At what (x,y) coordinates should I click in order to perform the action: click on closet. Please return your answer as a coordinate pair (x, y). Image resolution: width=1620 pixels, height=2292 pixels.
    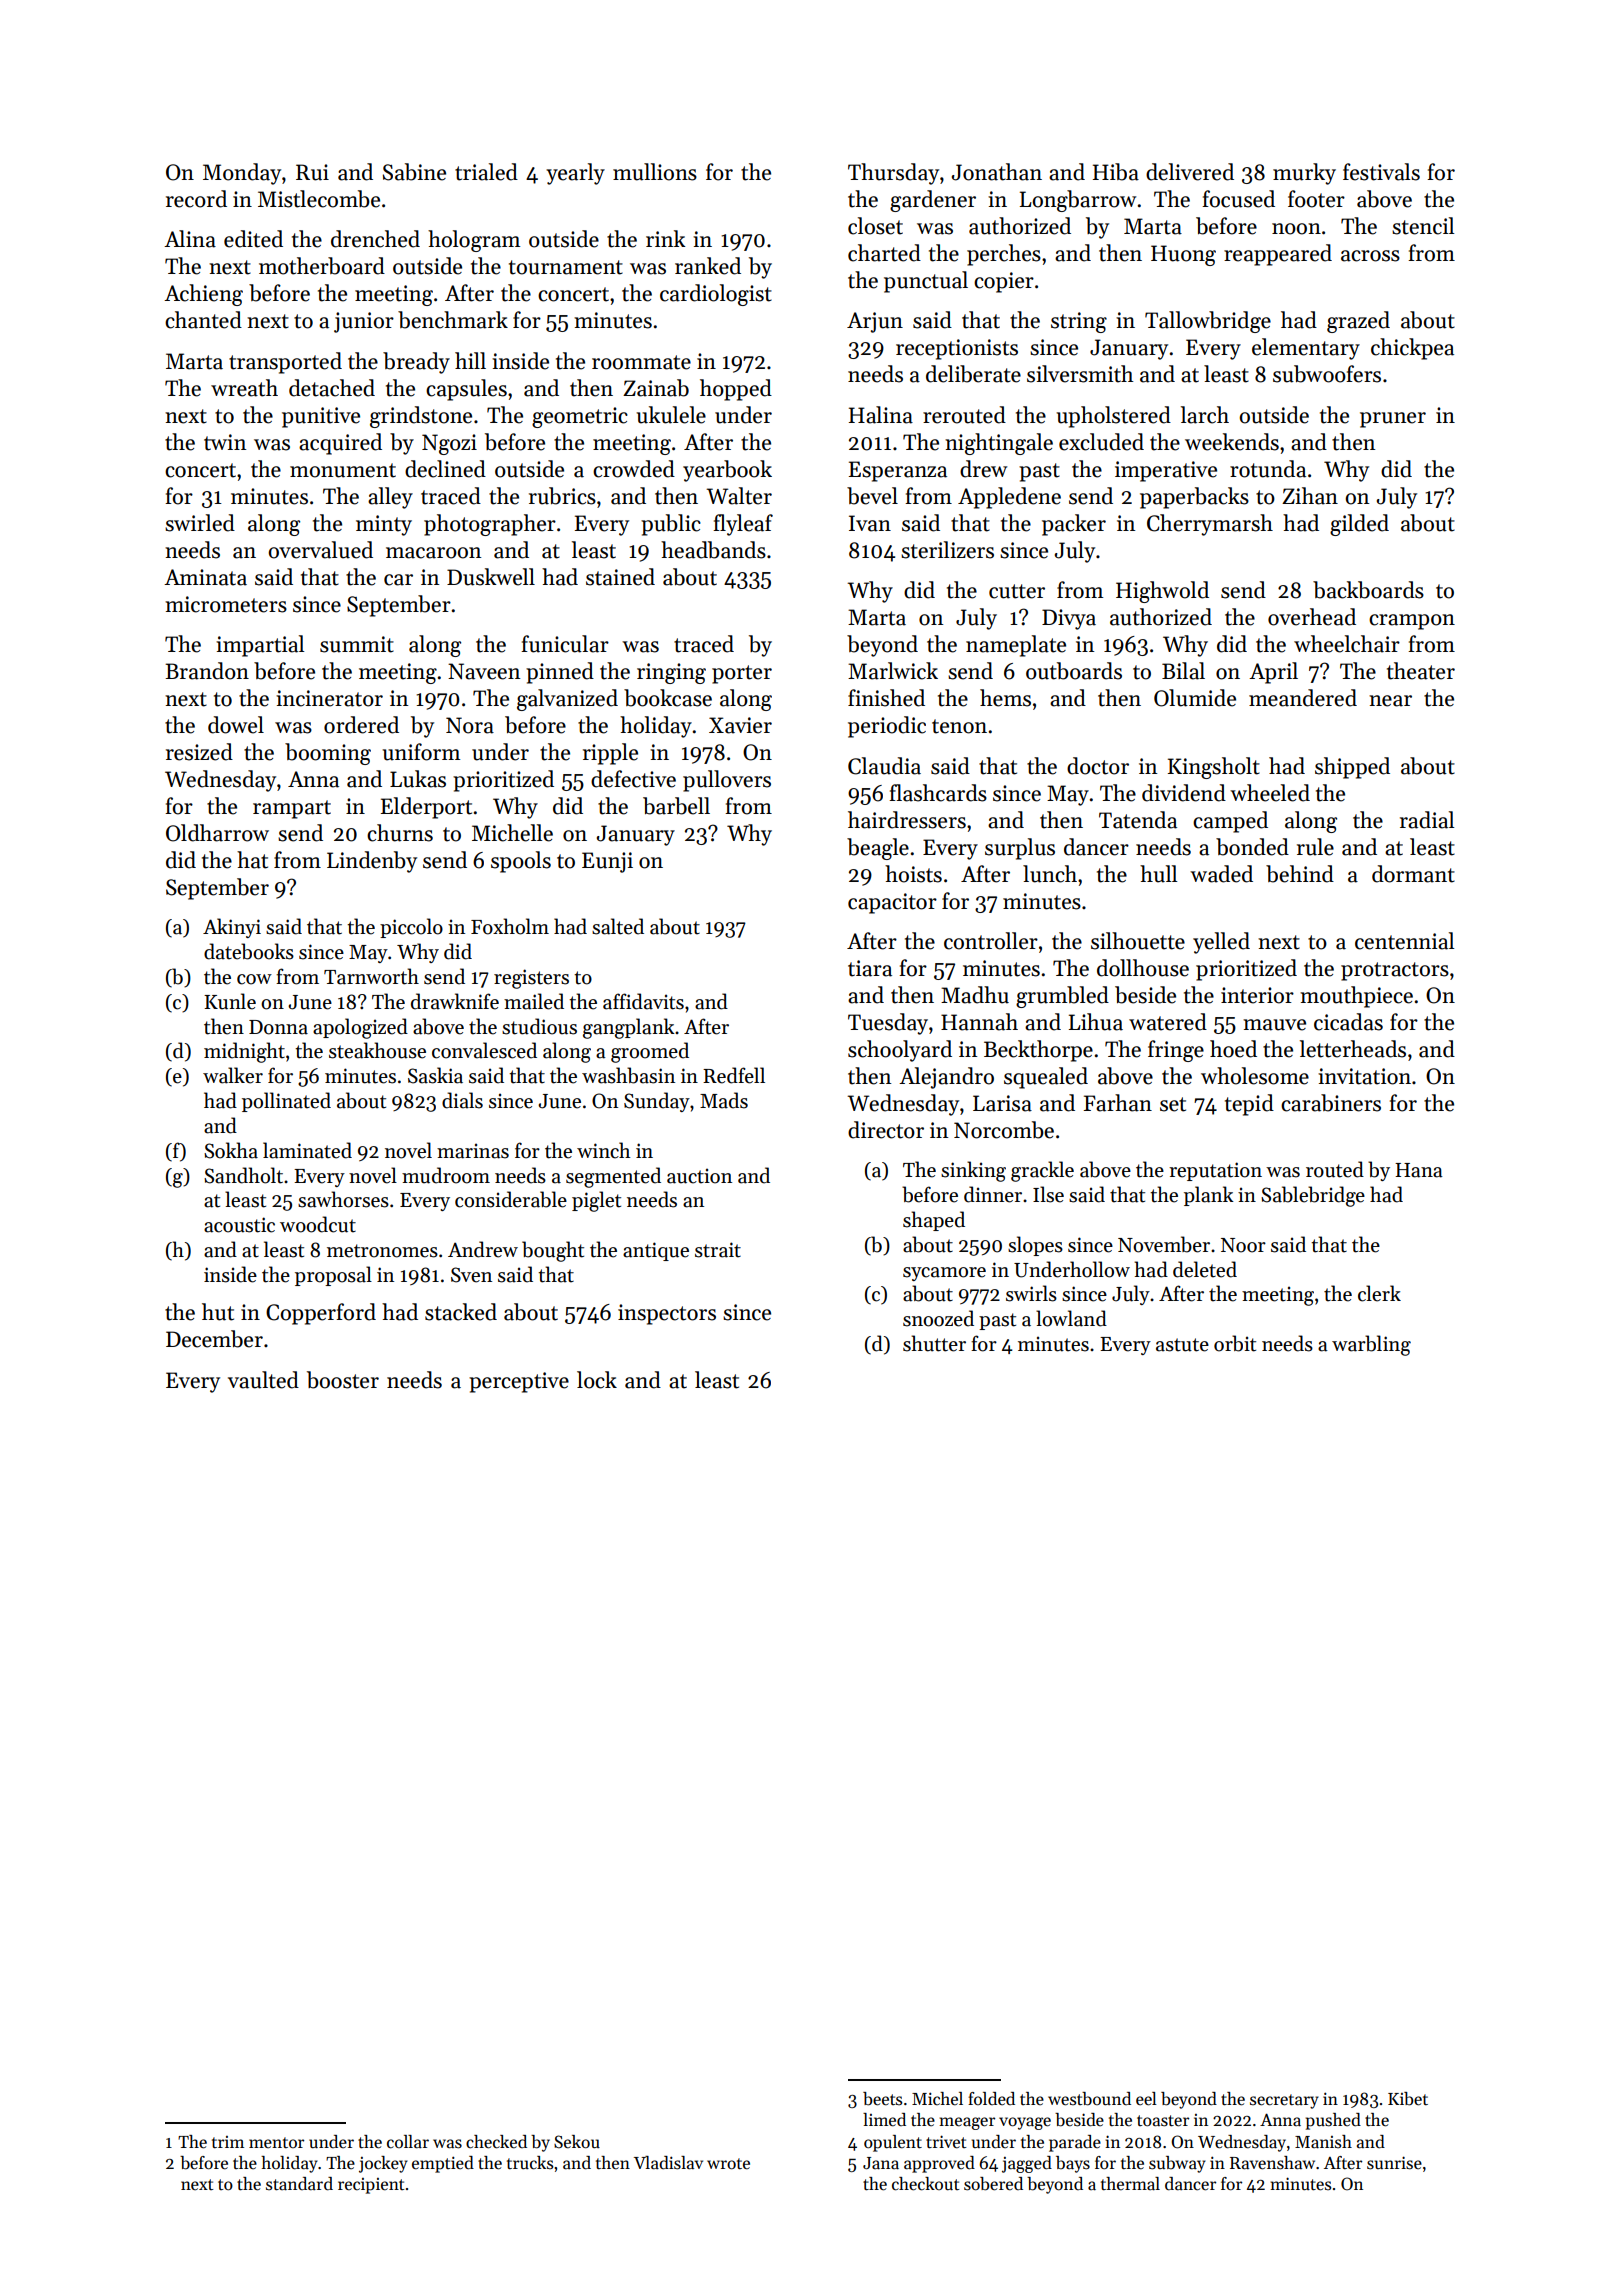
    Looking at the image, I should click on (875, 226).
